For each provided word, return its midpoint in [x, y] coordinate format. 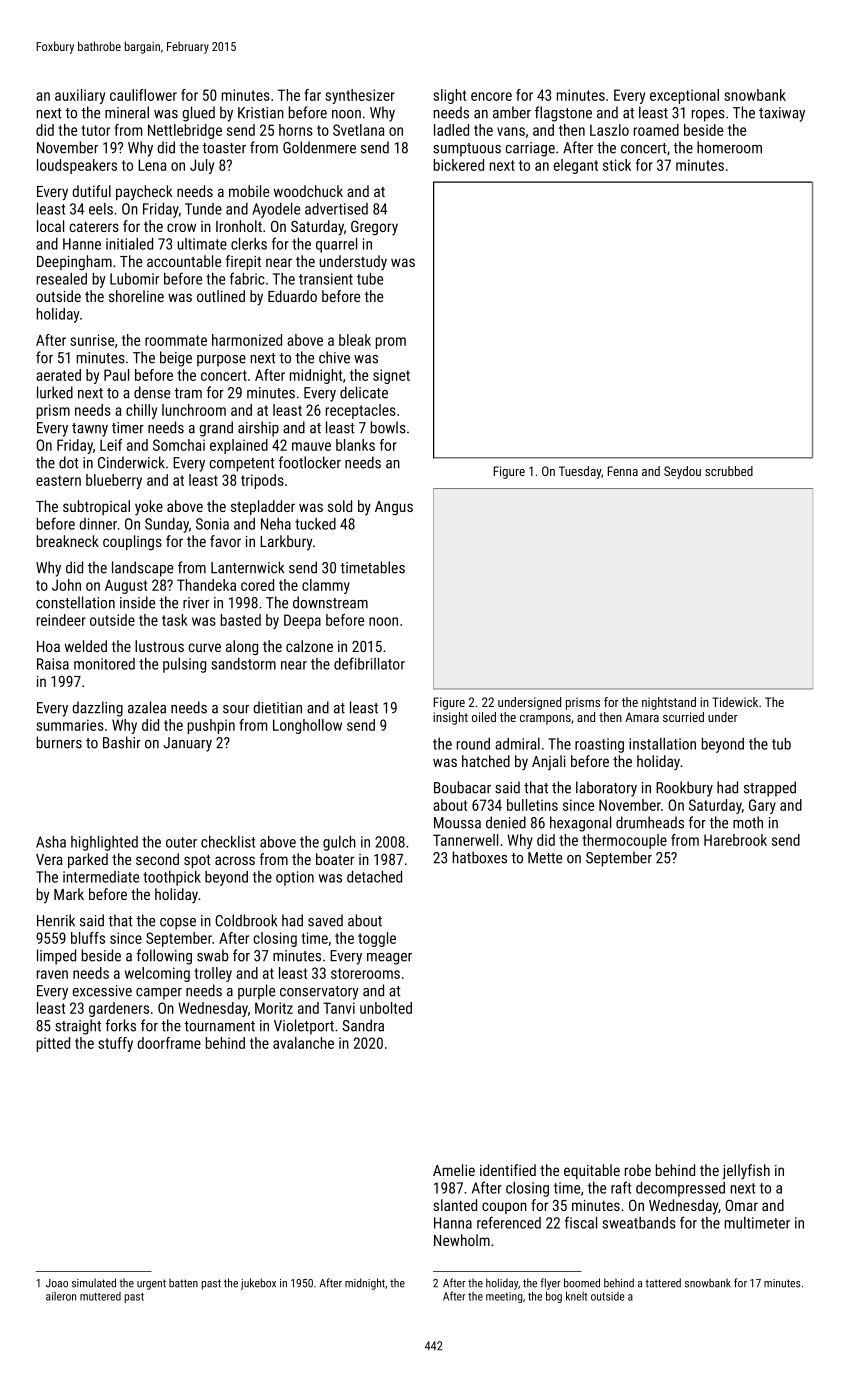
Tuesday [580, 472]
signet [391, 376]
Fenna [623, 471]
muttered [100, 1296]
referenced [509, 1222]
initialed [129, 244]
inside [137, 602]
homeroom [729, 147]
